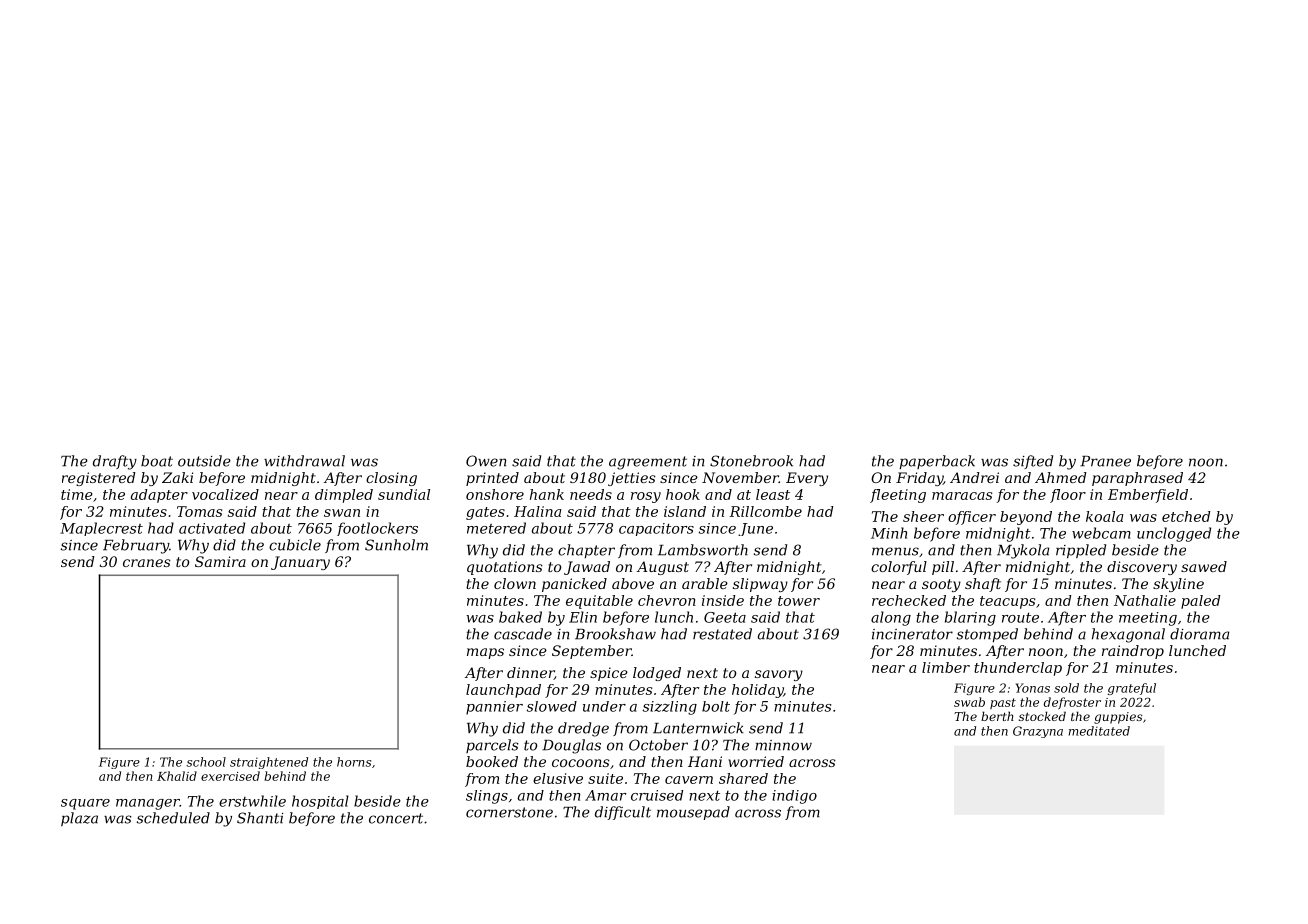 Image resolution: width=1308 pixels, height=924 pixels. What do you see at coordinates (492, 746) in the screenshot?
I see `parcels` at bounding box center [492, 746].
